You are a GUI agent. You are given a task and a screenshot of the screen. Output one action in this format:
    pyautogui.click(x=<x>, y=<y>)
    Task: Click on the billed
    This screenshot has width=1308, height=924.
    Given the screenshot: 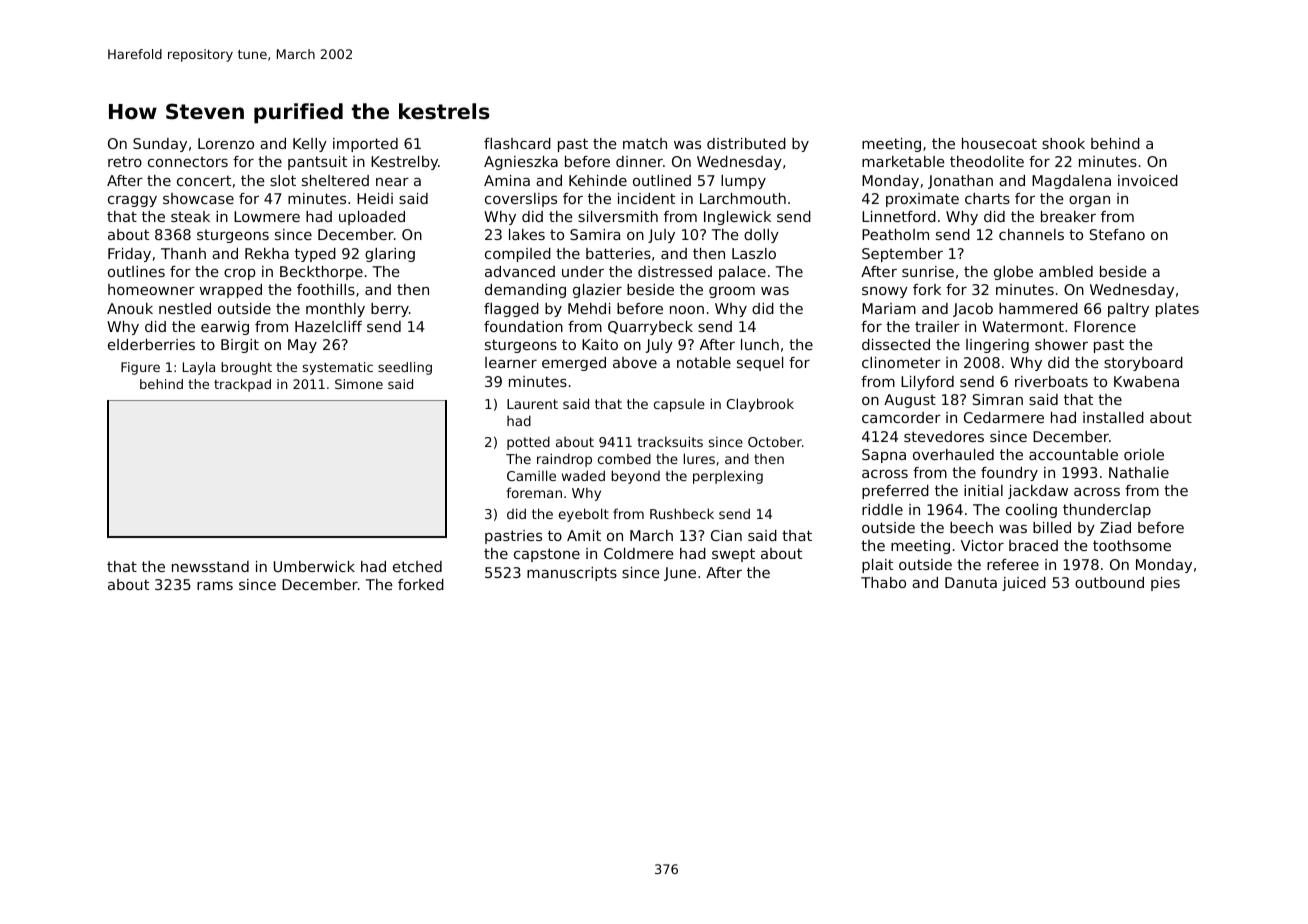 What is the action you would take?
    pyautogui.click(x=1052, y=527)
